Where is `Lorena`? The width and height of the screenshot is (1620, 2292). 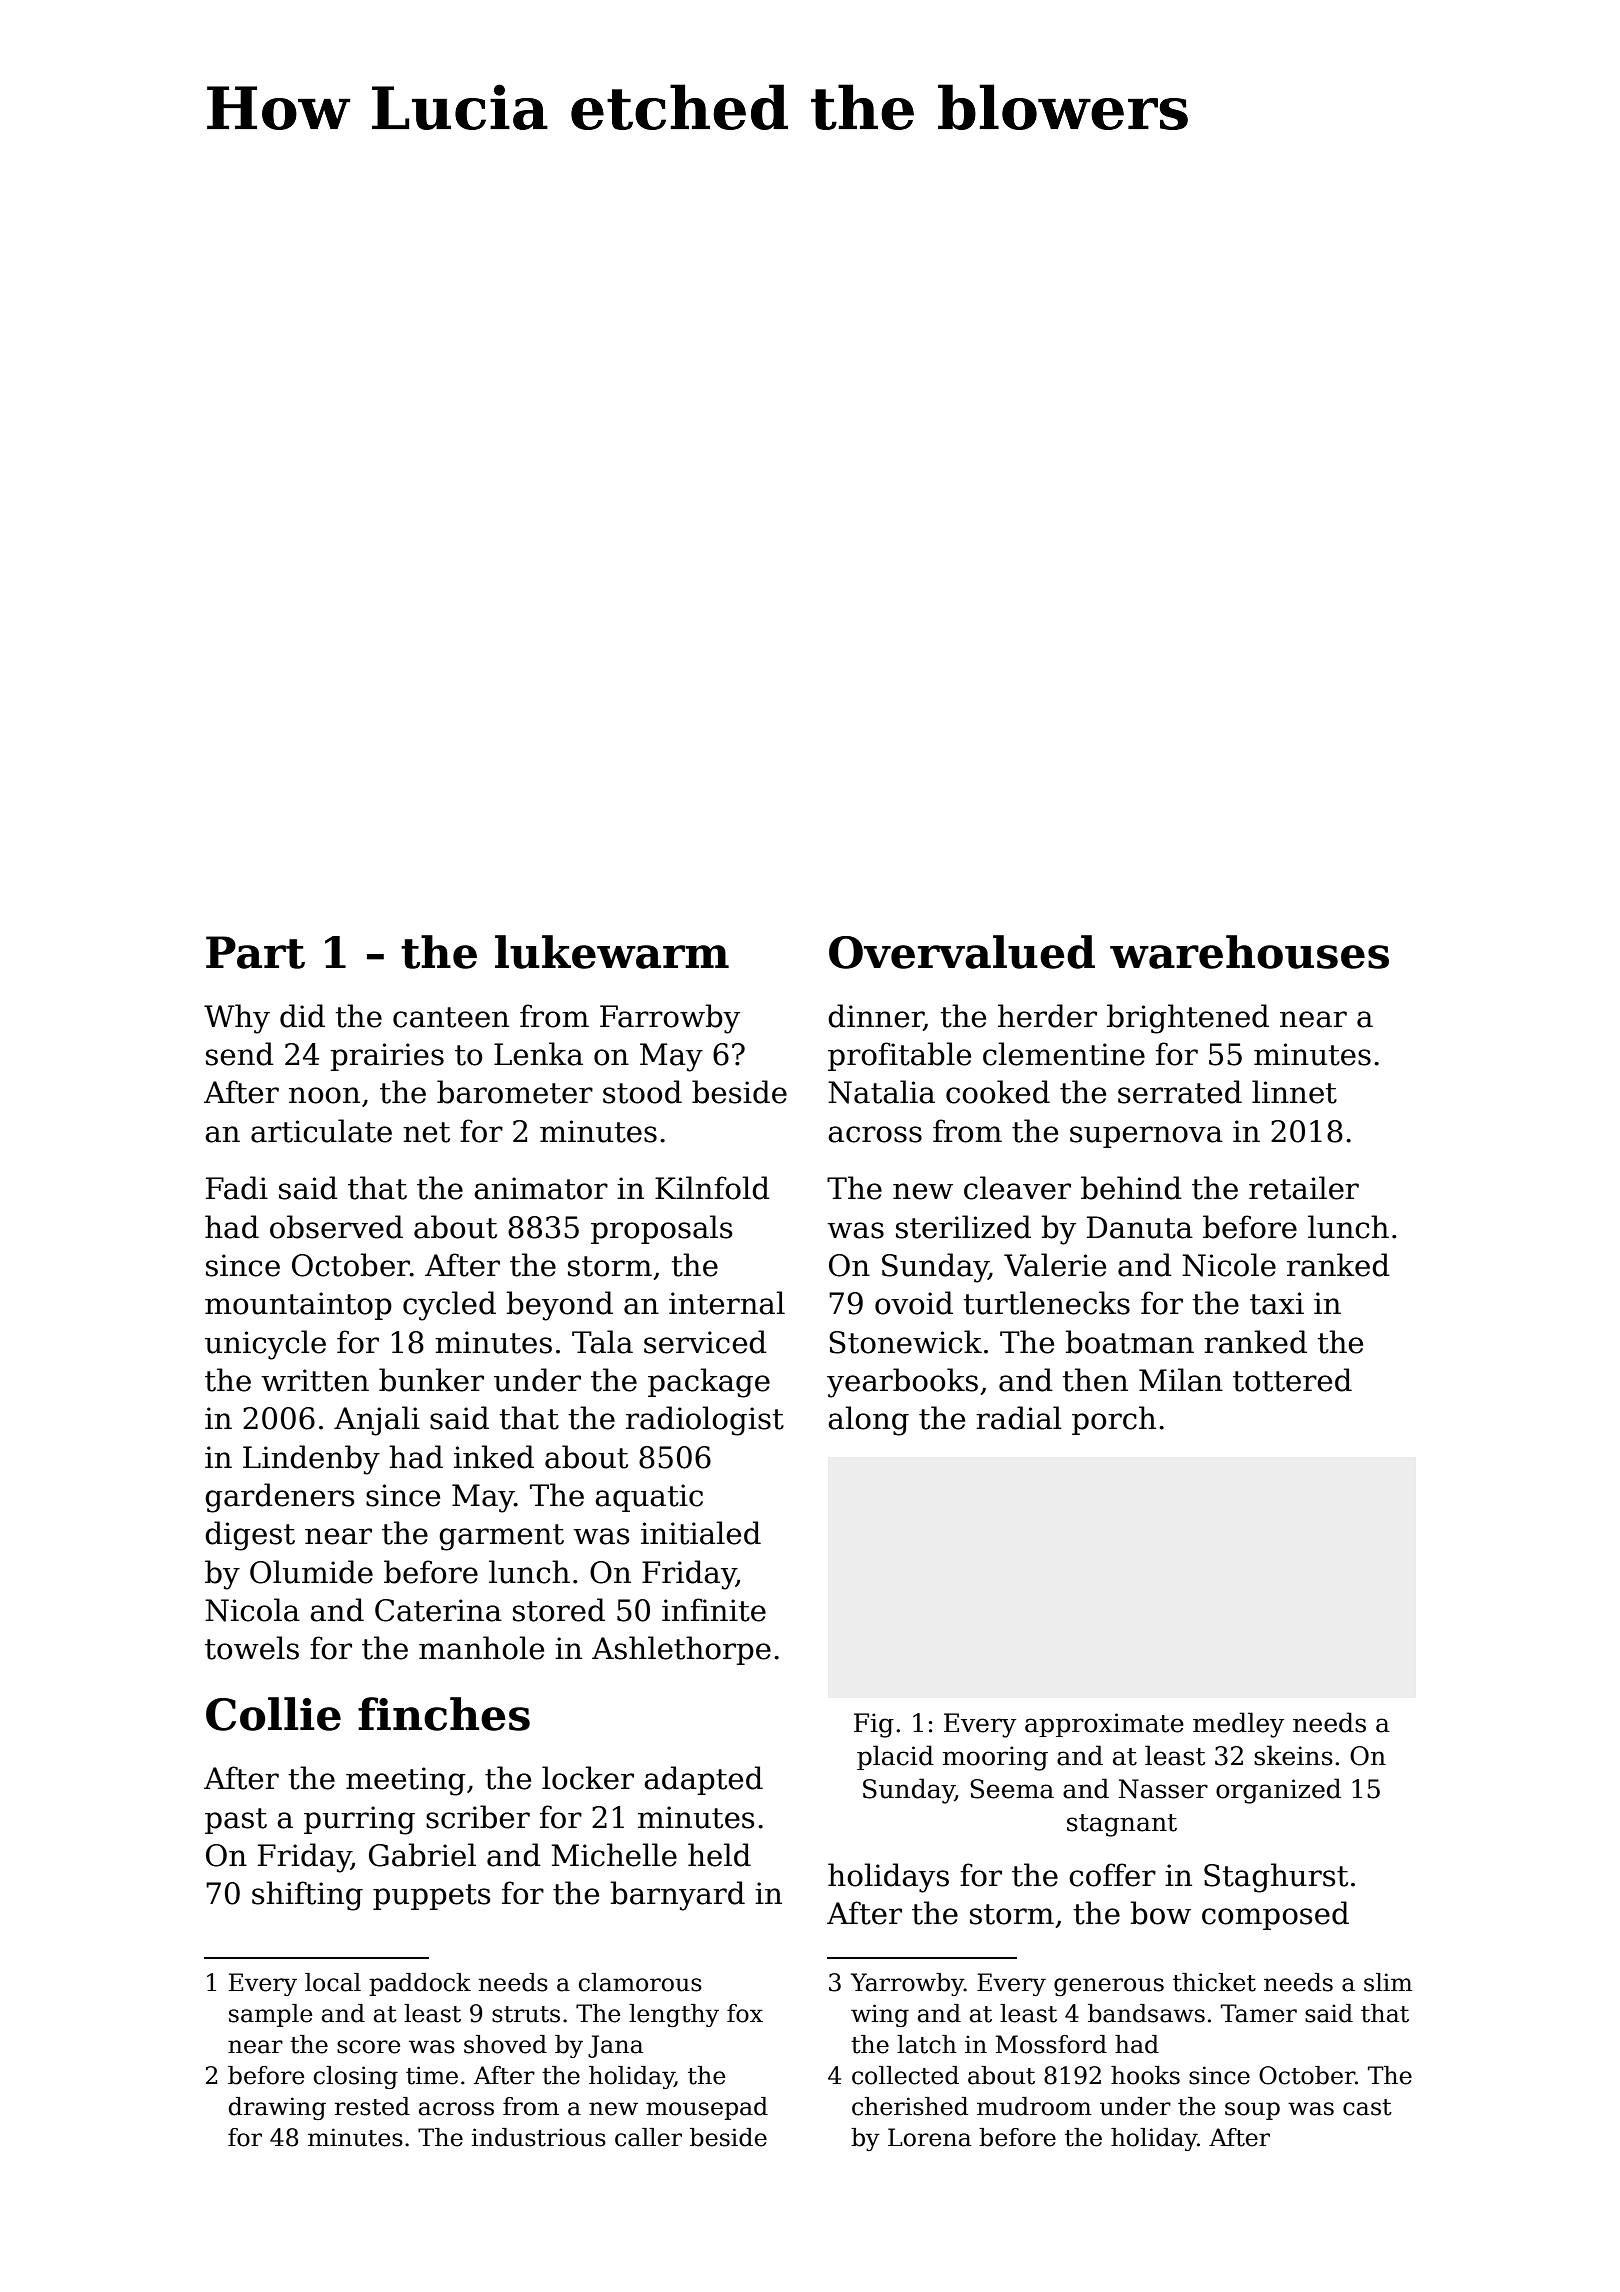 Lorena is located at coordinates (929, 2137).
